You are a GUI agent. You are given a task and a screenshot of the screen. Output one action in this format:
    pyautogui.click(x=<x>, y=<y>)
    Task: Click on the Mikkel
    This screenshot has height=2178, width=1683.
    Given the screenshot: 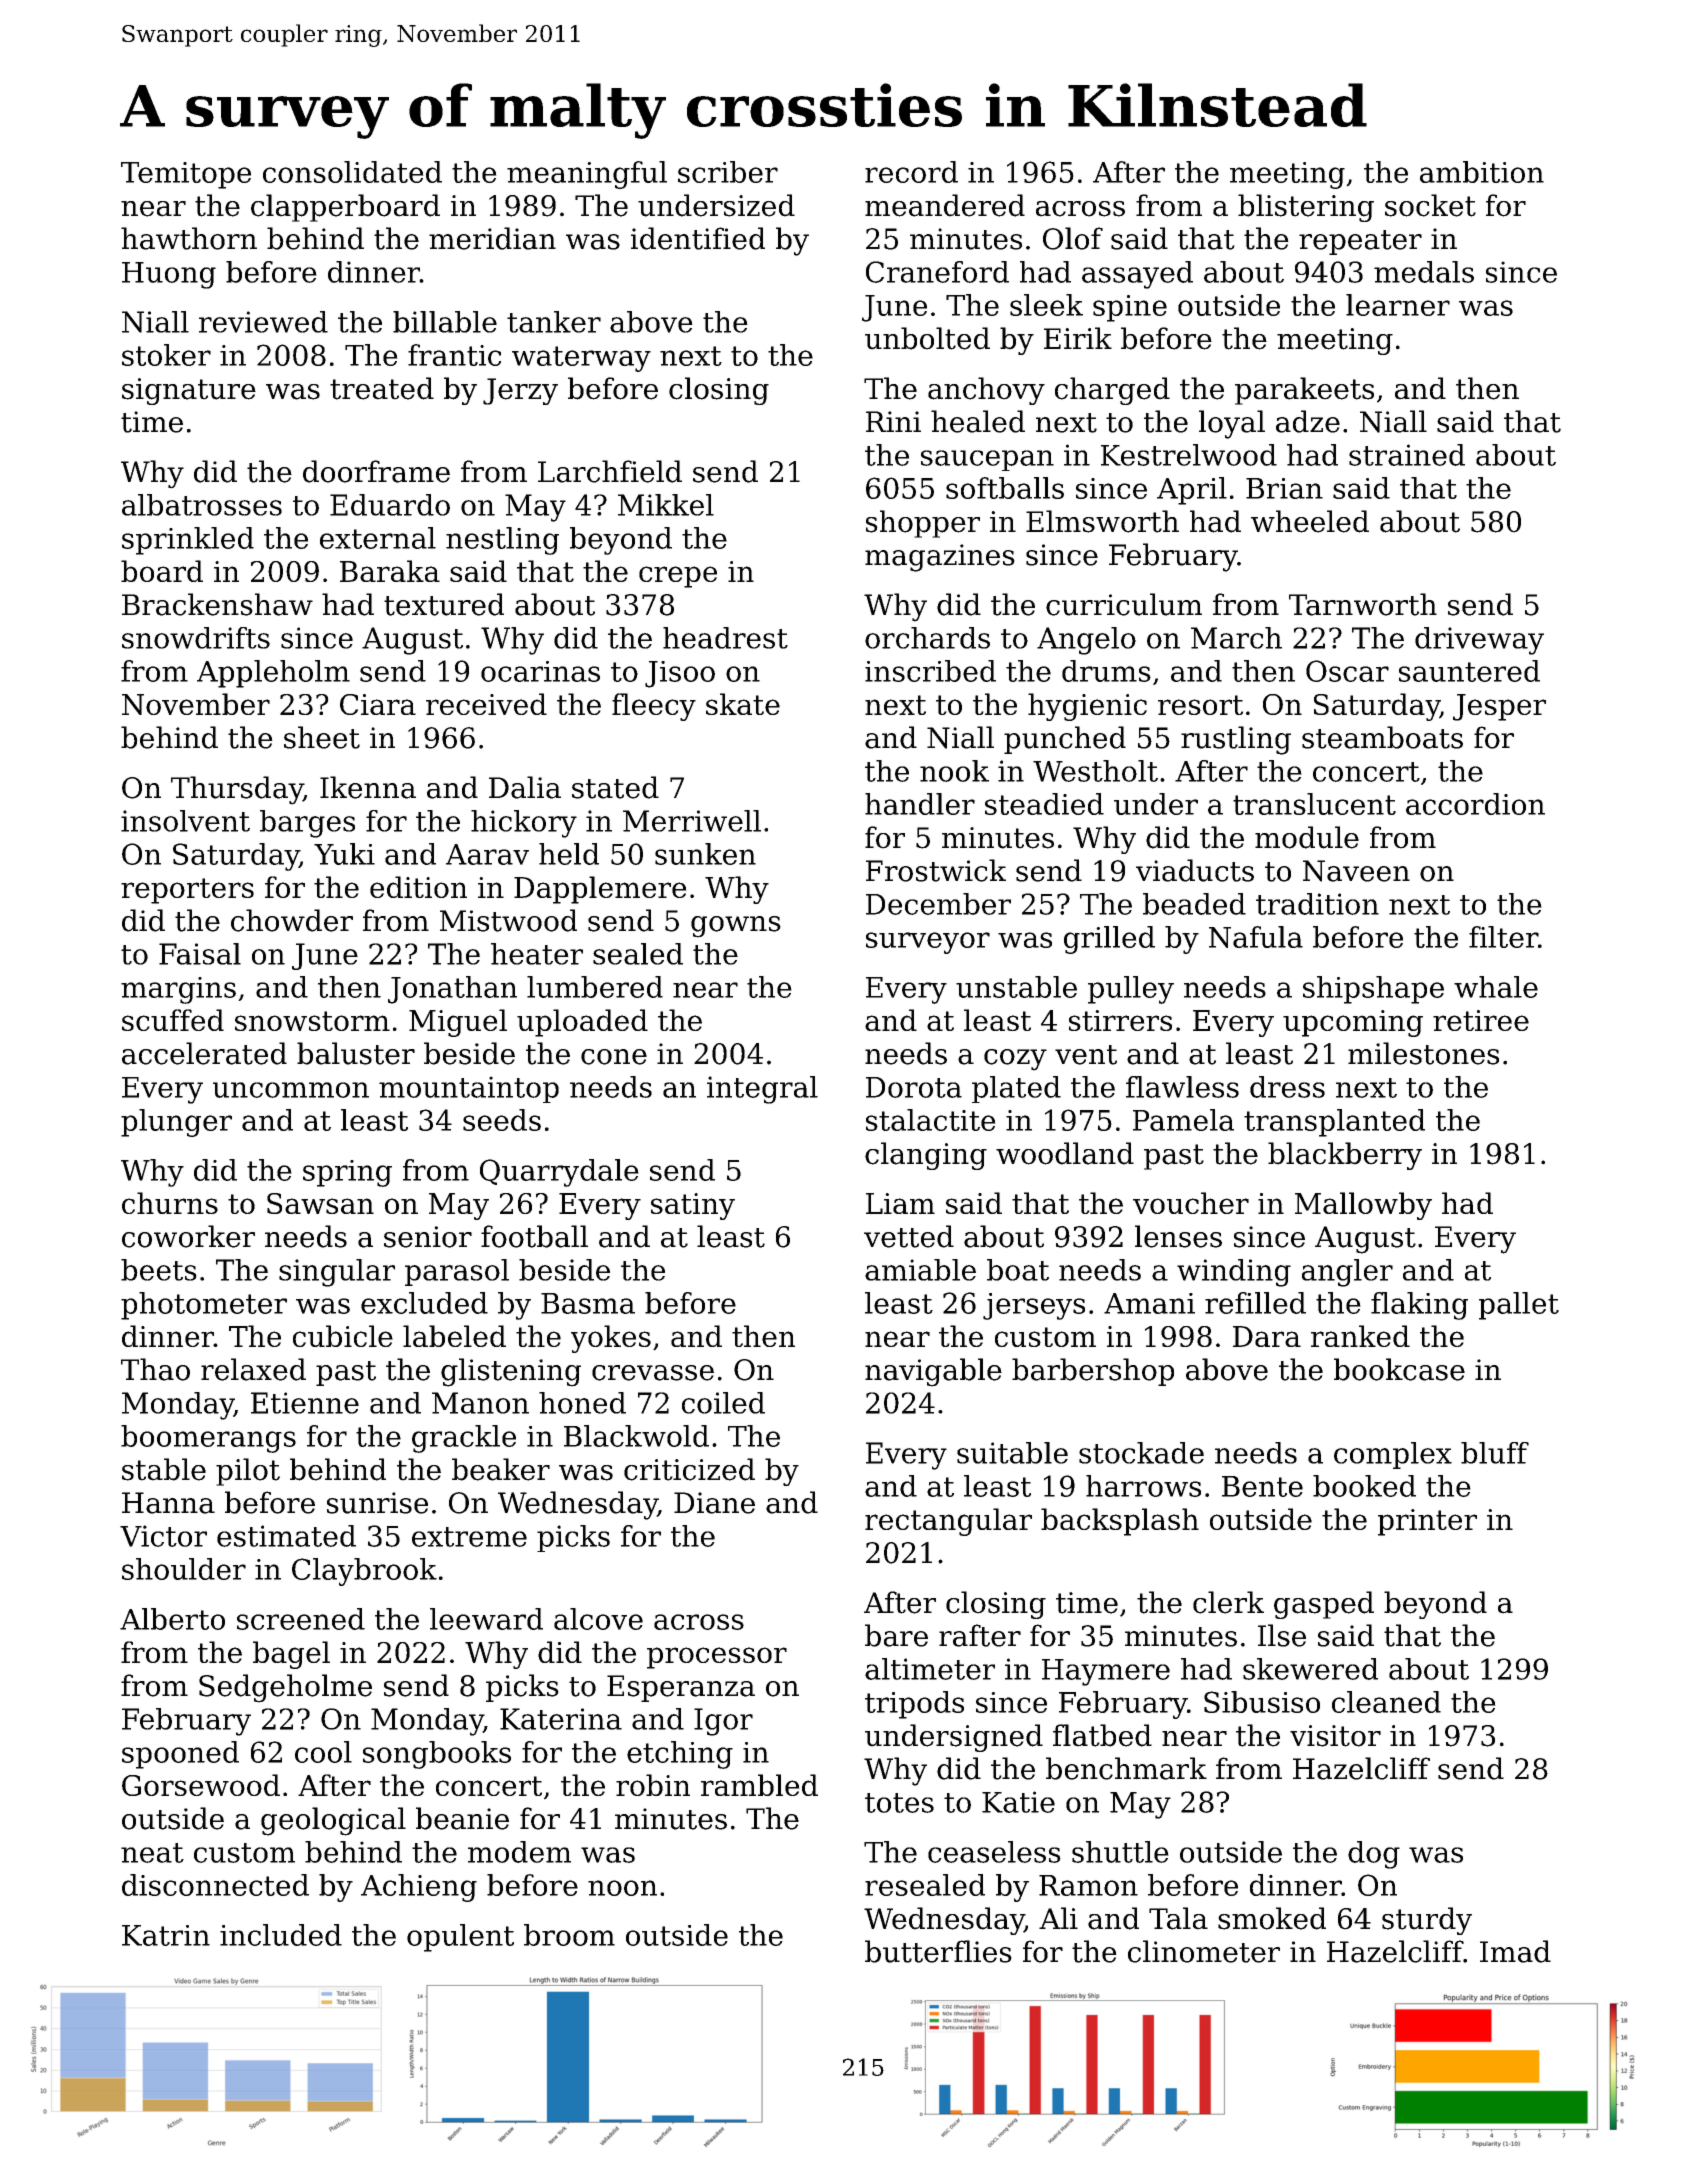 What is the action you would take?
    pyautogui.click(x=666, y=505)
